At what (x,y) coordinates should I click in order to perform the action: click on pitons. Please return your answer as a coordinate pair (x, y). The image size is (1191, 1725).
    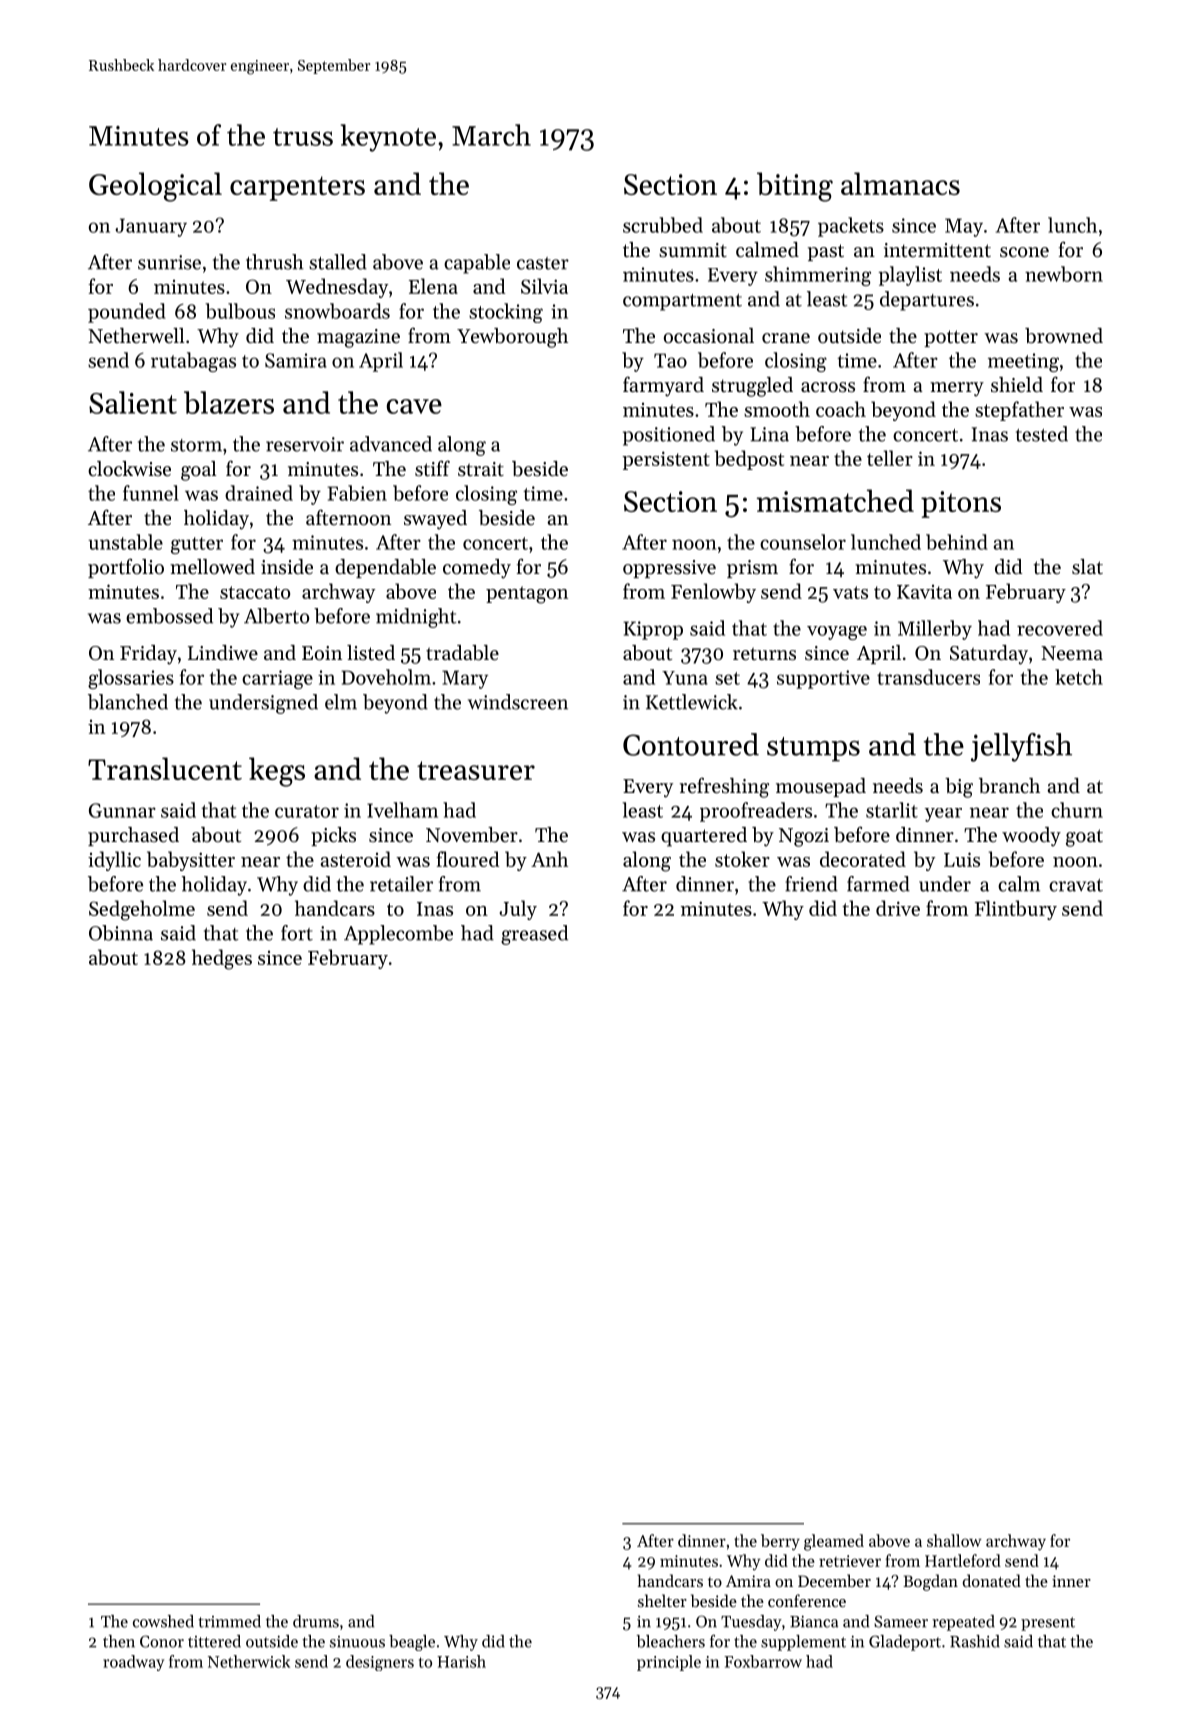
    Looking at the image, I should click on (961, 504).
